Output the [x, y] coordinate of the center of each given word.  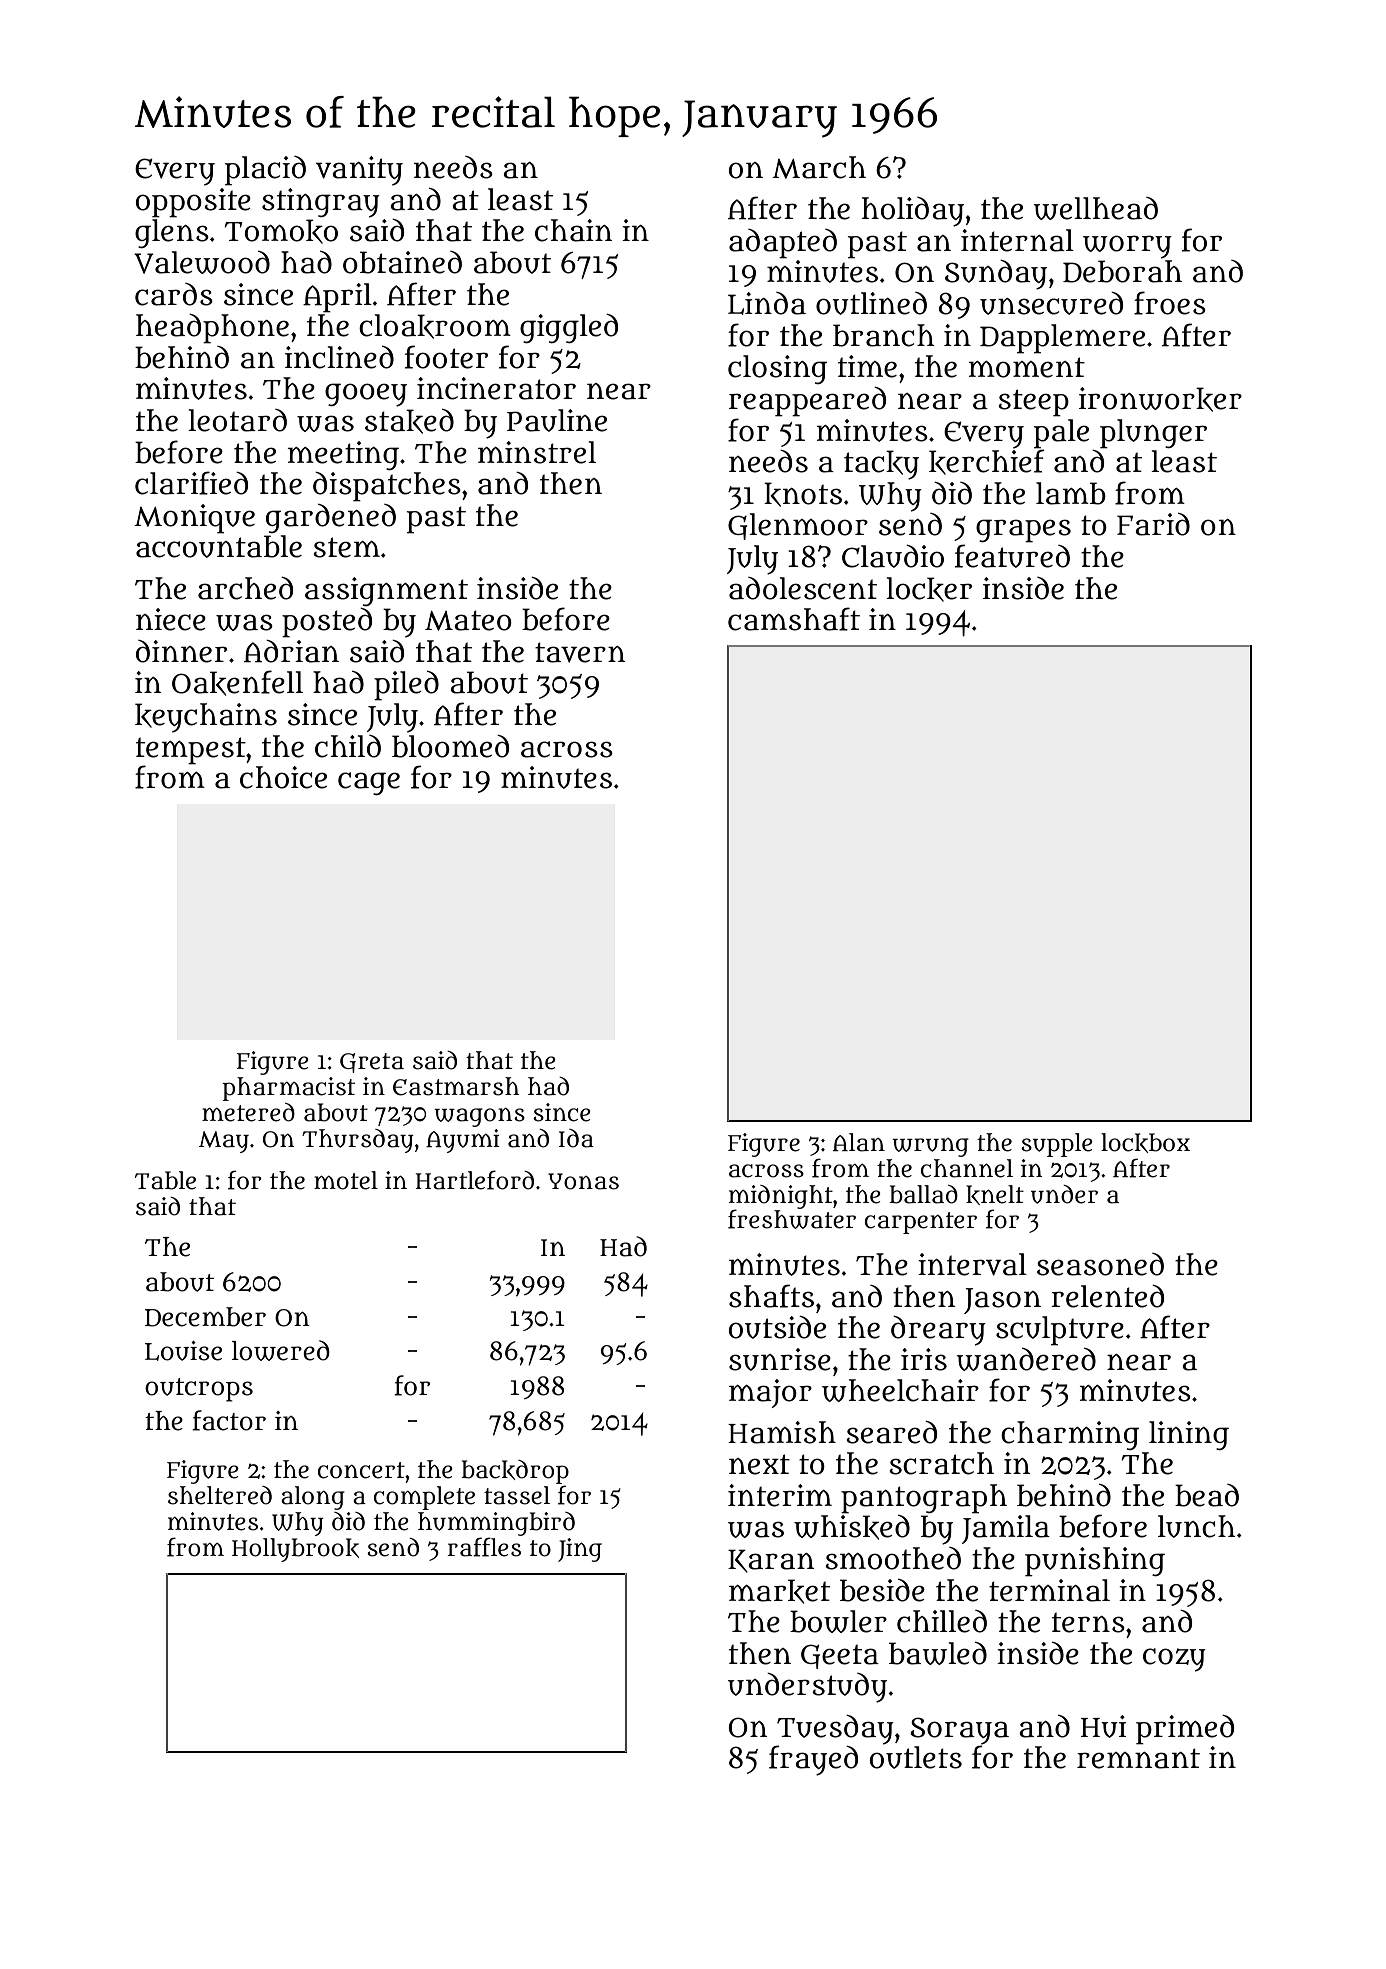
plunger [1153, 434]
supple [1057, 1145]
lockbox [1145, 1143]
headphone [212, 329]
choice [283, 777]
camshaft [794, 619]
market [779, 1591]
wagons [479, 1117]
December [205, 1317]
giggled [569, 328]
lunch [1197, 1526]
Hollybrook [295, 1550]
